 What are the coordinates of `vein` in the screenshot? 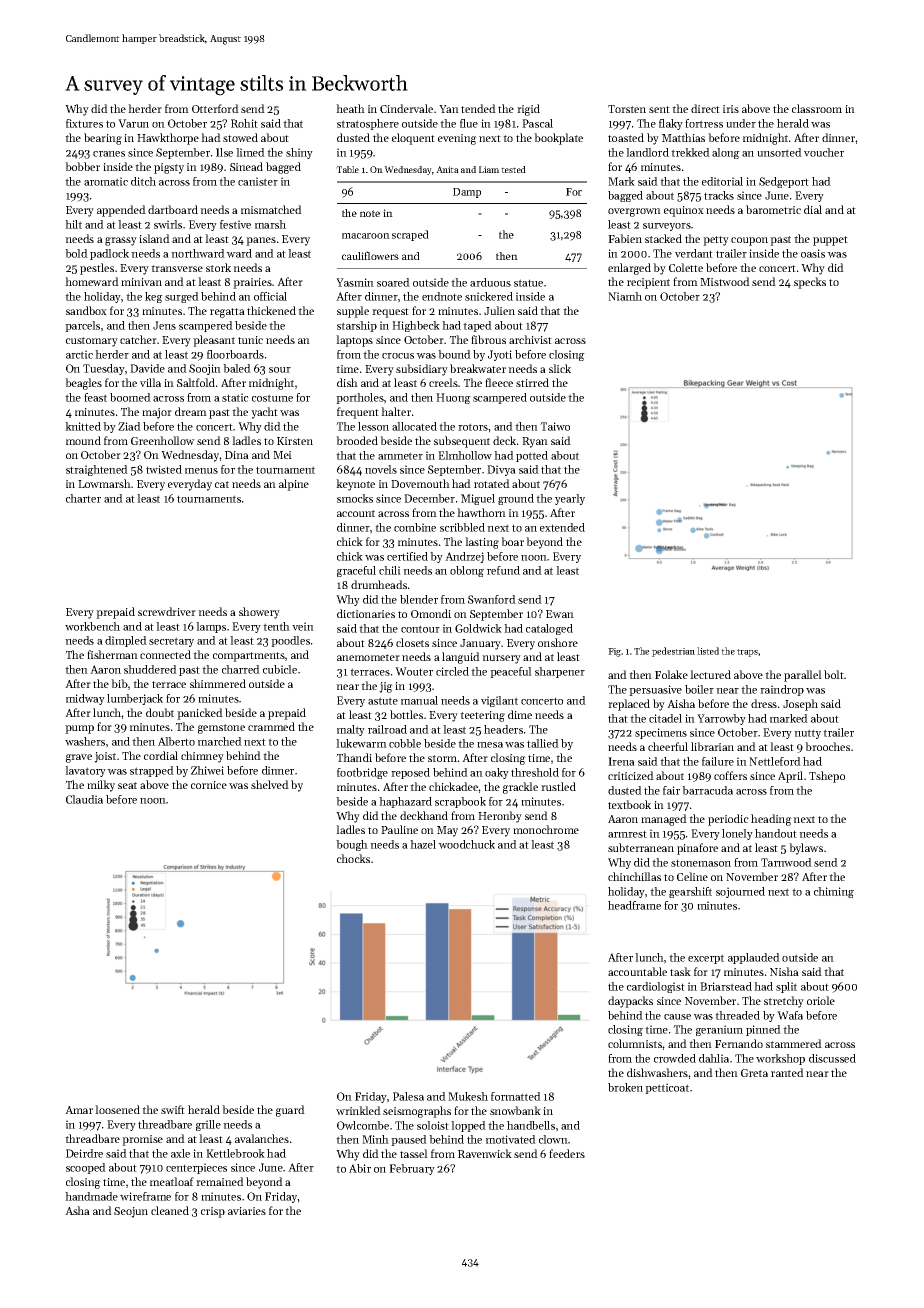 It's located at (303, 626).
